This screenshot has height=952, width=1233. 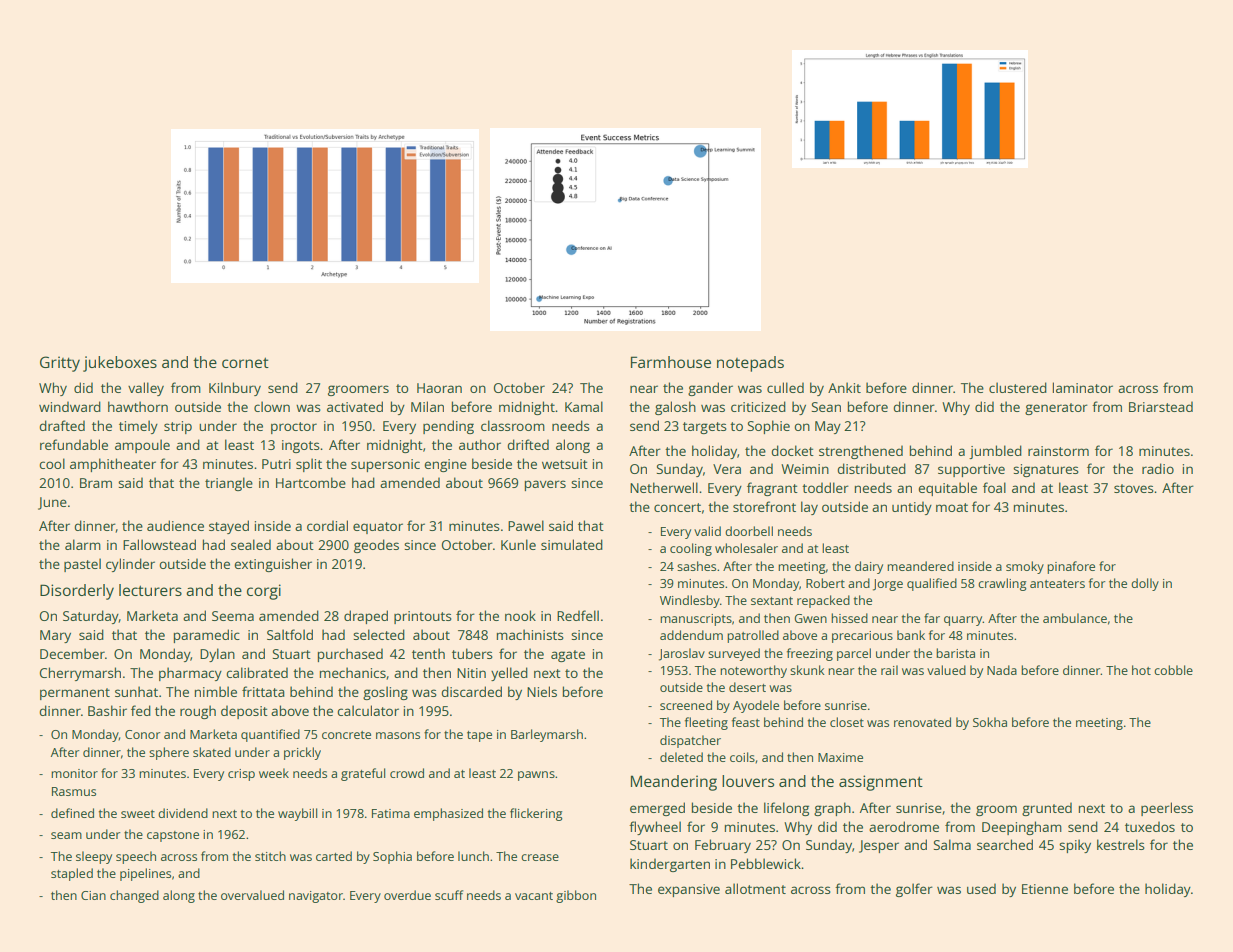 What do you see at coordinates (1047, 809) in the screenshot?
I see `grunted` at bounding box center [1047, 809].
